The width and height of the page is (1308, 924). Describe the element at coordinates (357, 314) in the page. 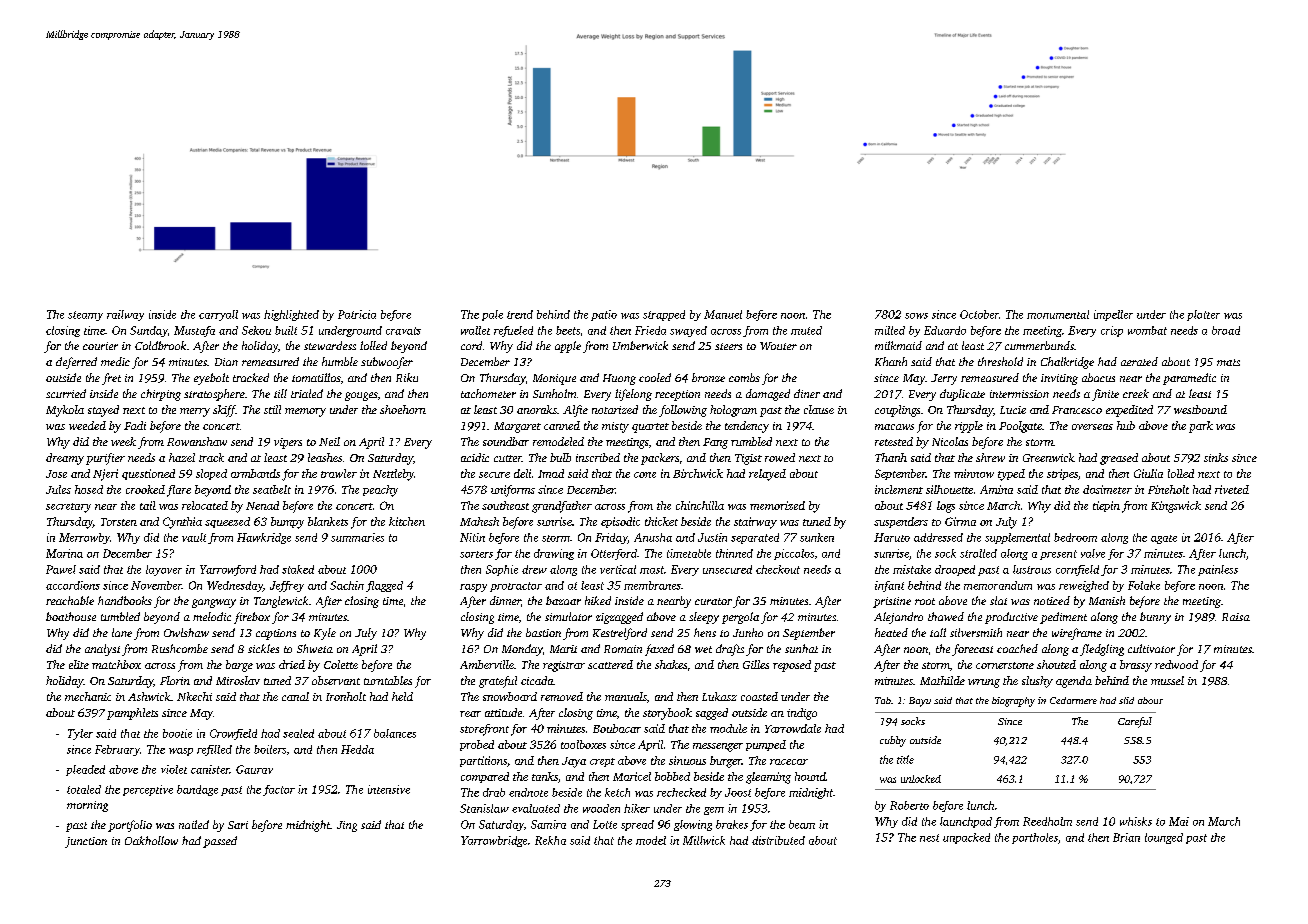

I see `Patricia` at that location.
